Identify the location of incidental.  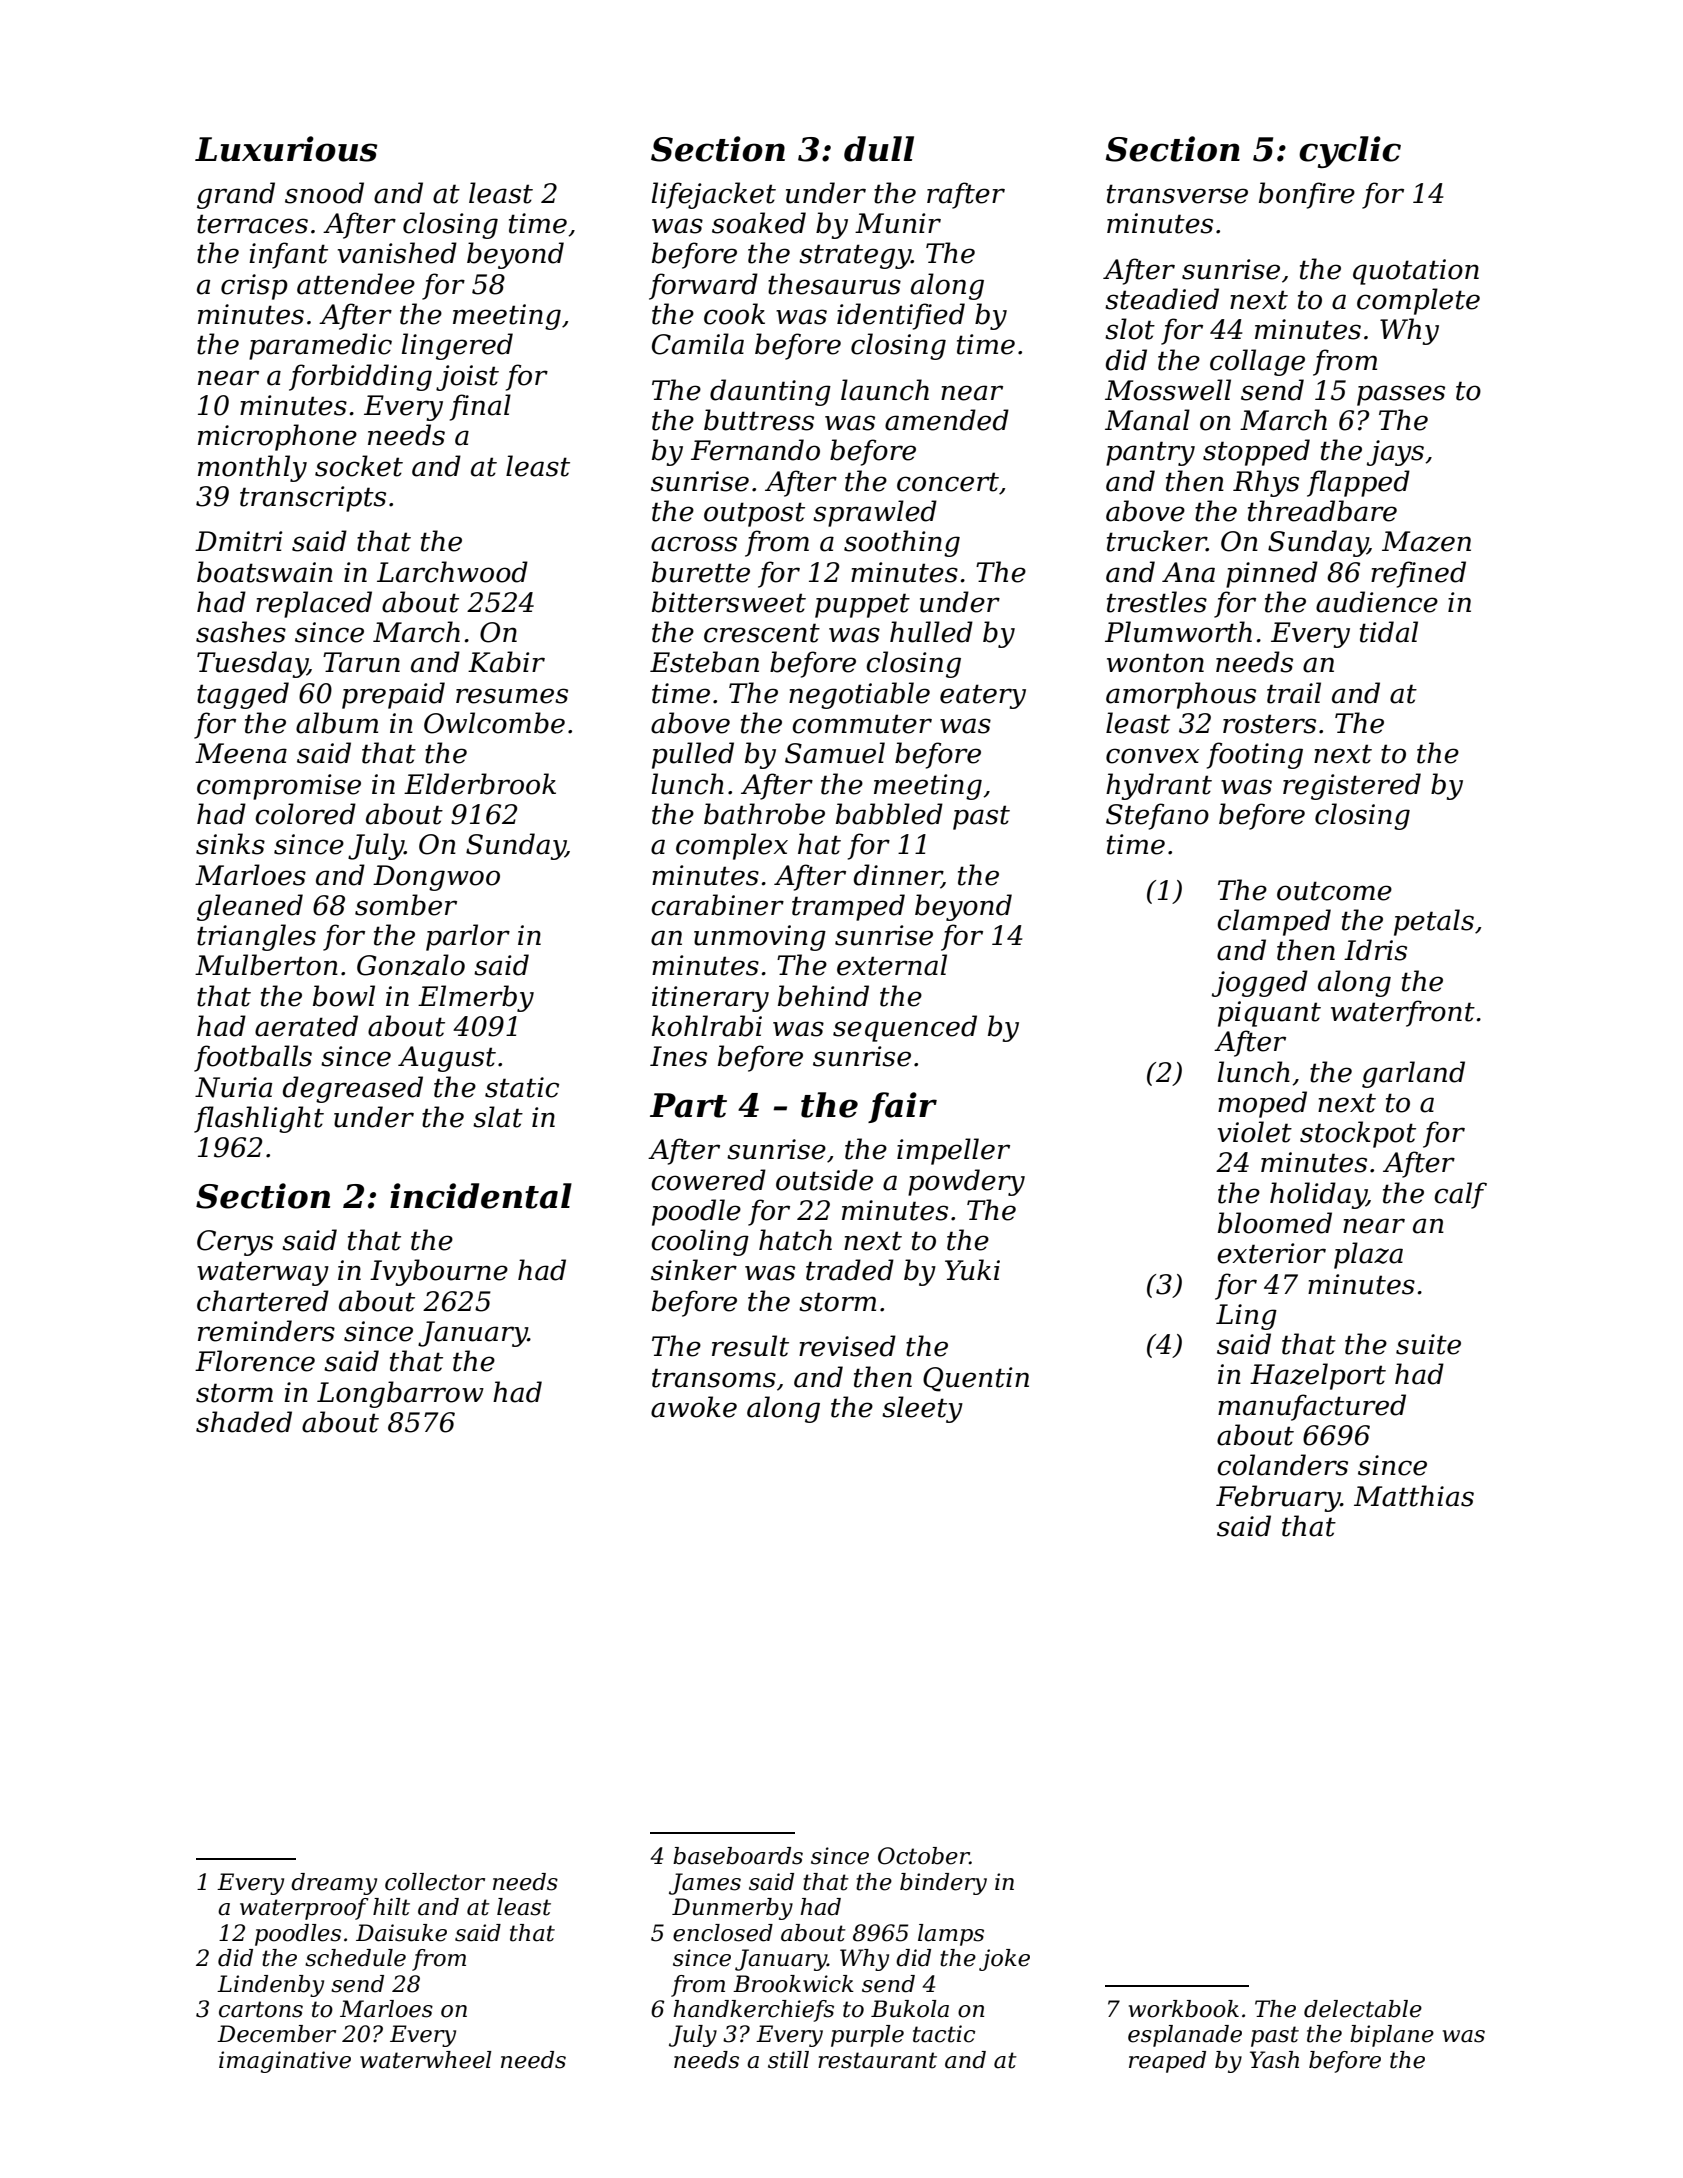
(481, 1196).
